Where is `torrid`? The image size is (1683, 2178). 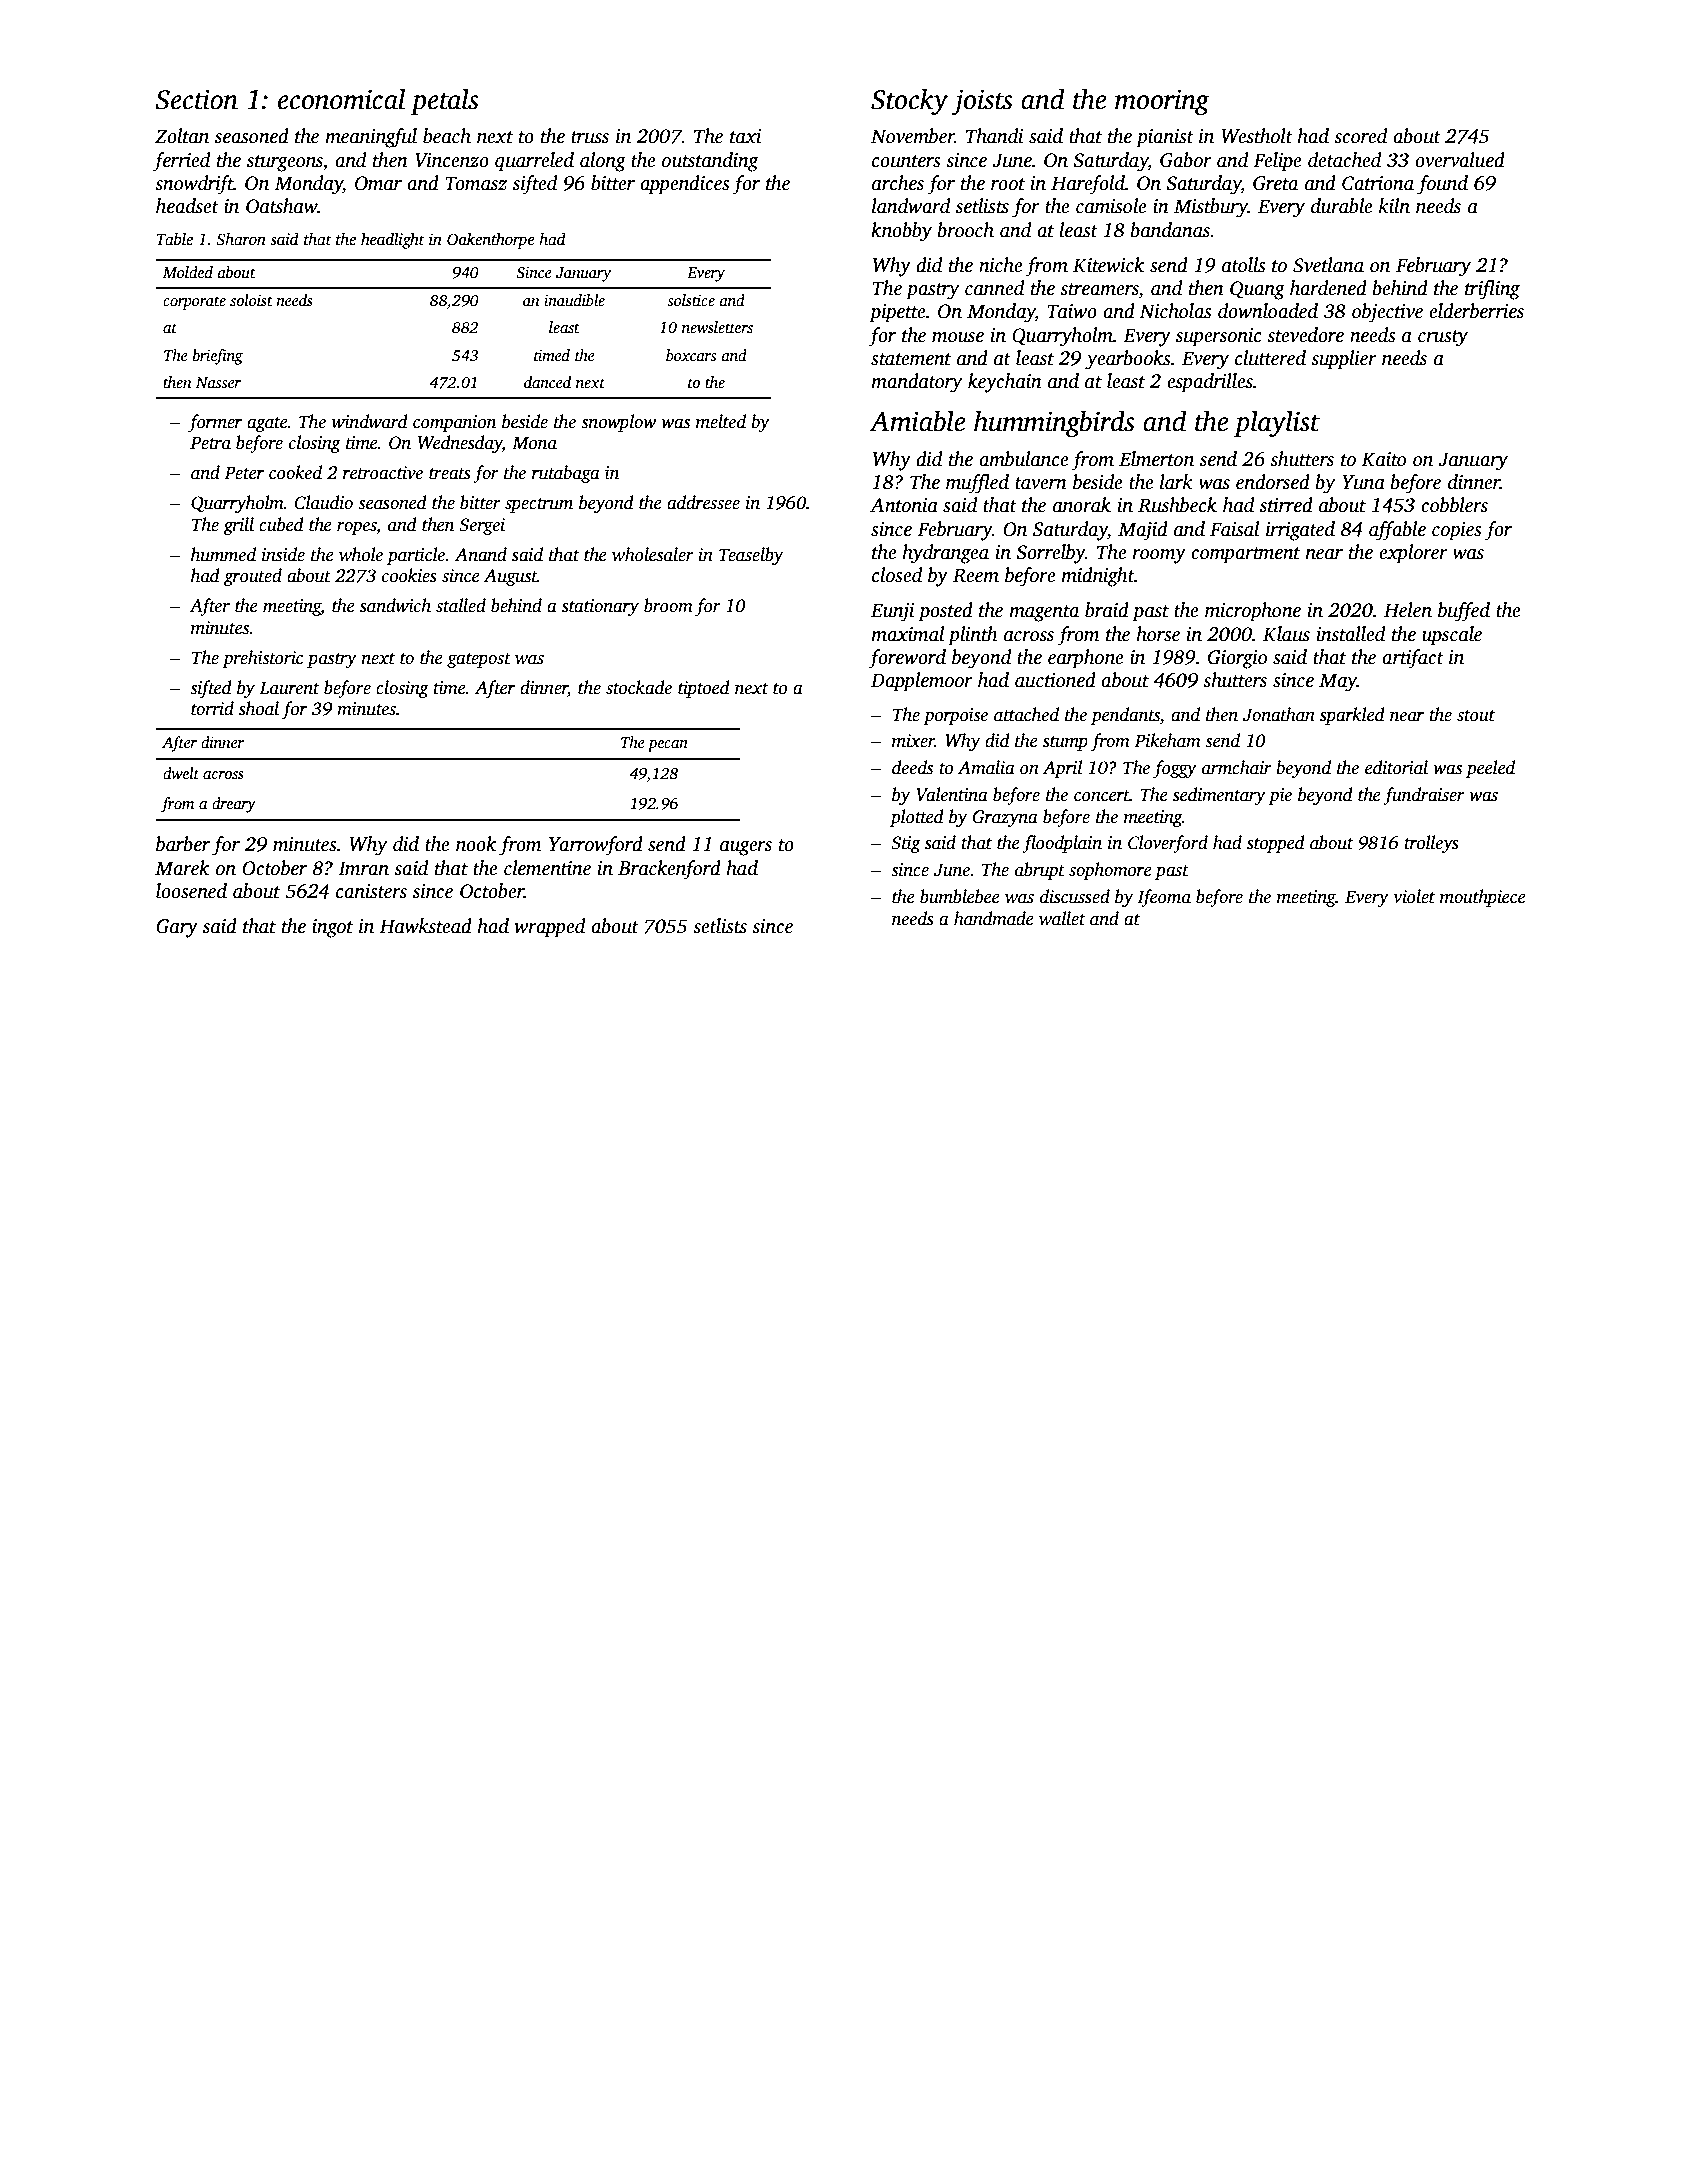
torrid is located at coordinates (212, 708).
